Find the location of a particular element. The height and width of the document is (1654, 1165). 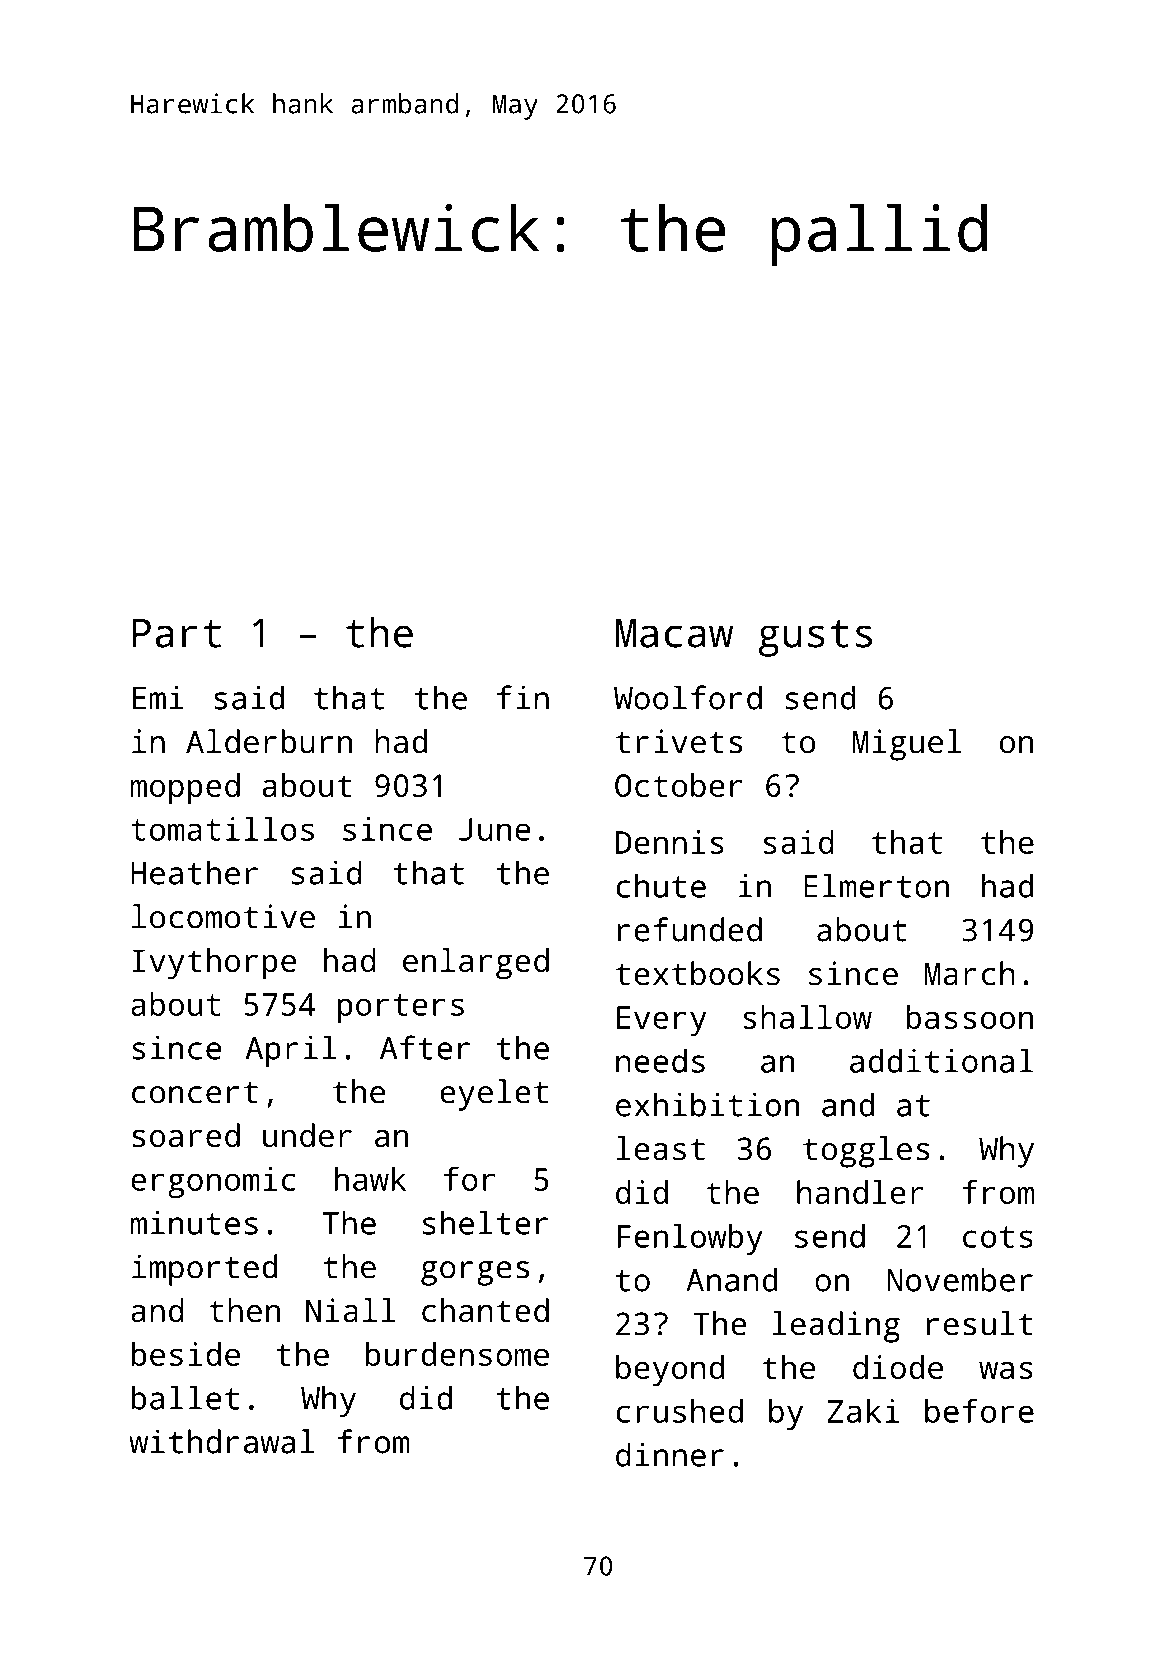

crushed is located at coordinates (679, 1411).
